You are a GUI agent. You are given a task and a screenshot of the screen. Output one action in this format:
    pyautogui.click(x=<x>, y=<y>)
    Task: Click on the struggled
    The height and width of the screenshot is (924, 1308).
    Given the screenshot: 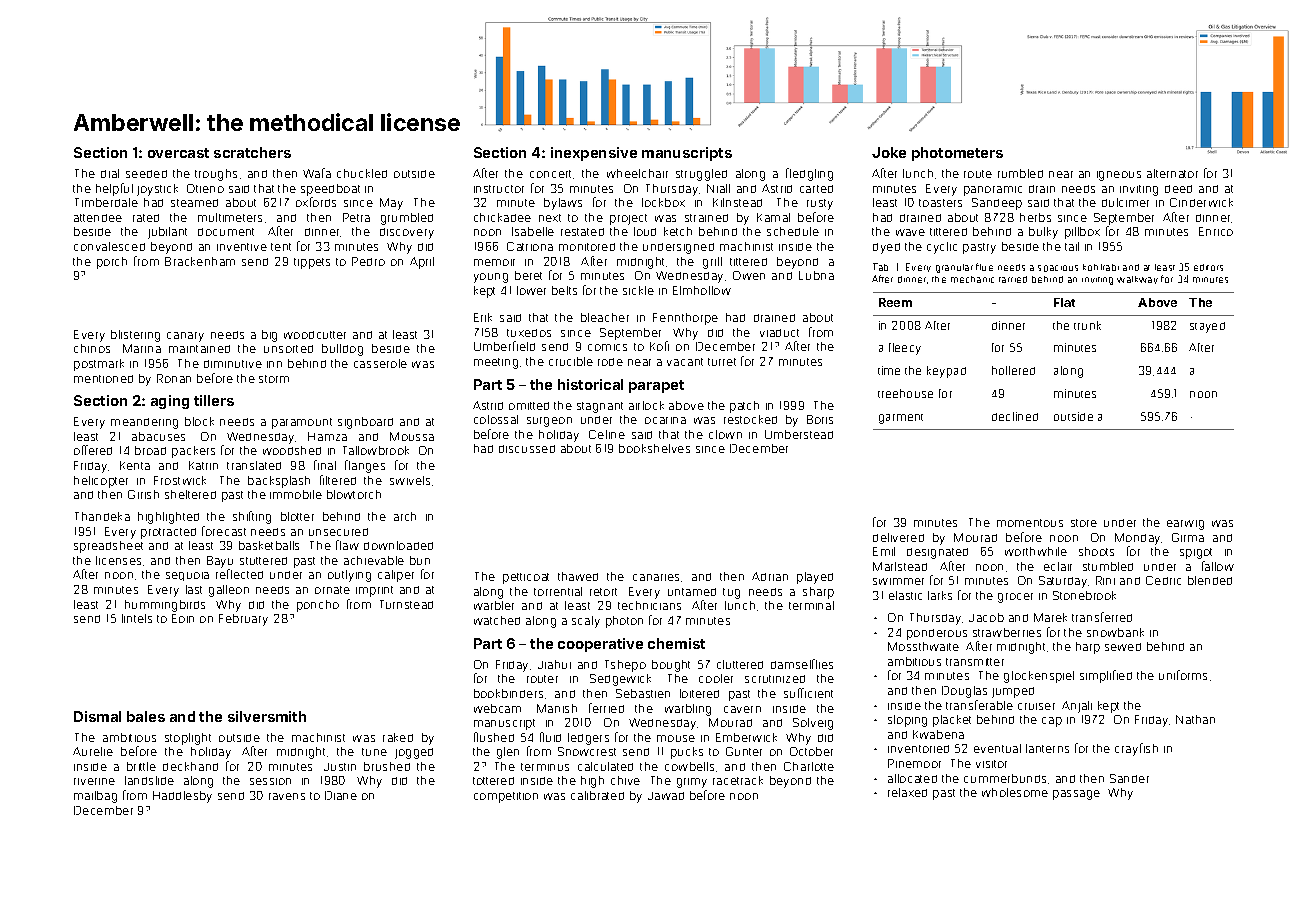 What is the action you would take?
    pyautogui.click(x=701, y=175)
